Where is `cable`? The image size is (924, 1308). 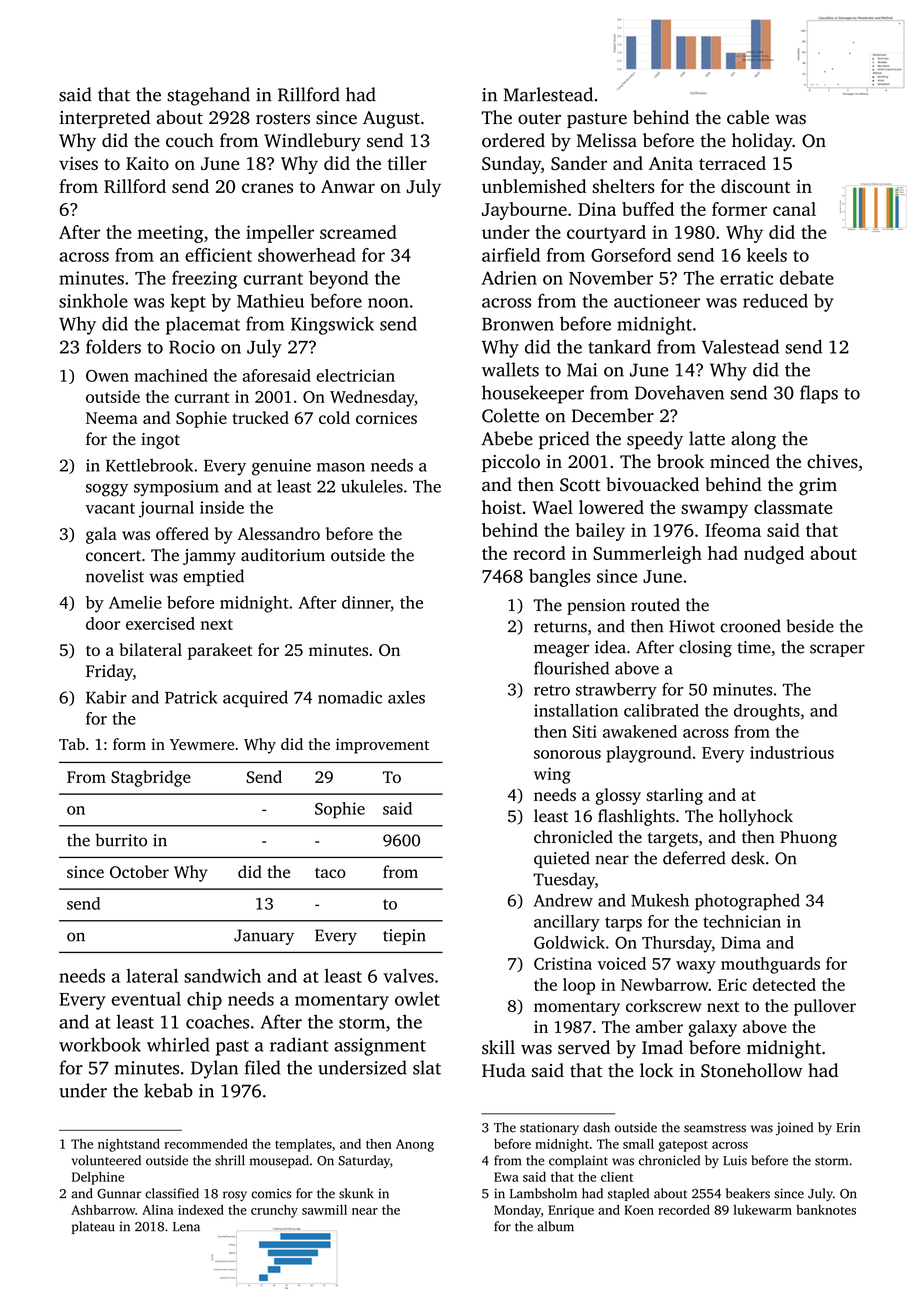 cable is located at coordinates (748, 117).
